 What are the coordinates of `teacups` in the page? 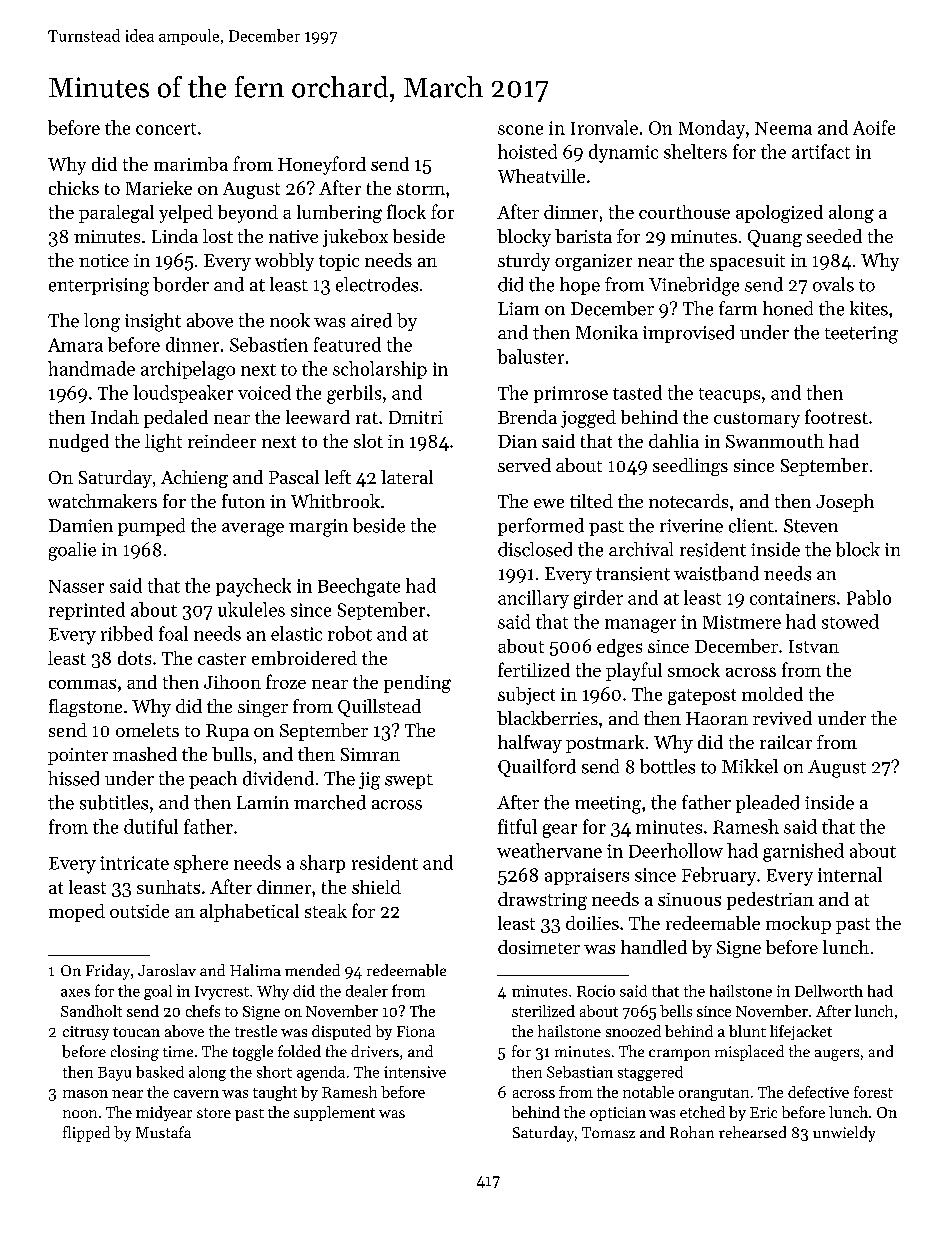 It's located at (729, 395).
